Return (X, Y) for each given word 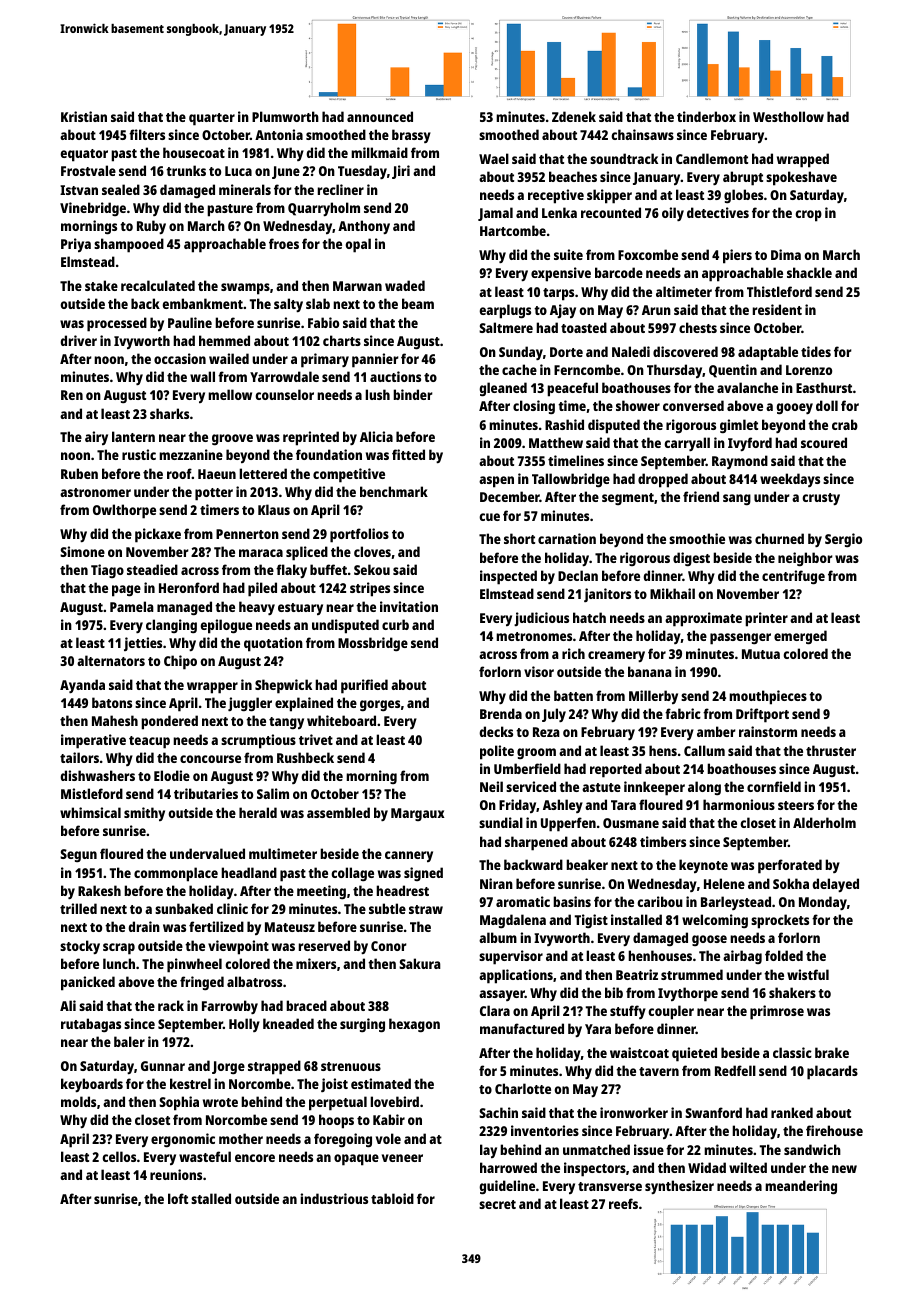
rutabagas (91, 1025)
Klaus (274, 509)
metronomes (534, 636)
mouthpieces (768, 697)
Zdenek (574, 116)
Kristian (84, 116)
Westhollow (788, 116)
